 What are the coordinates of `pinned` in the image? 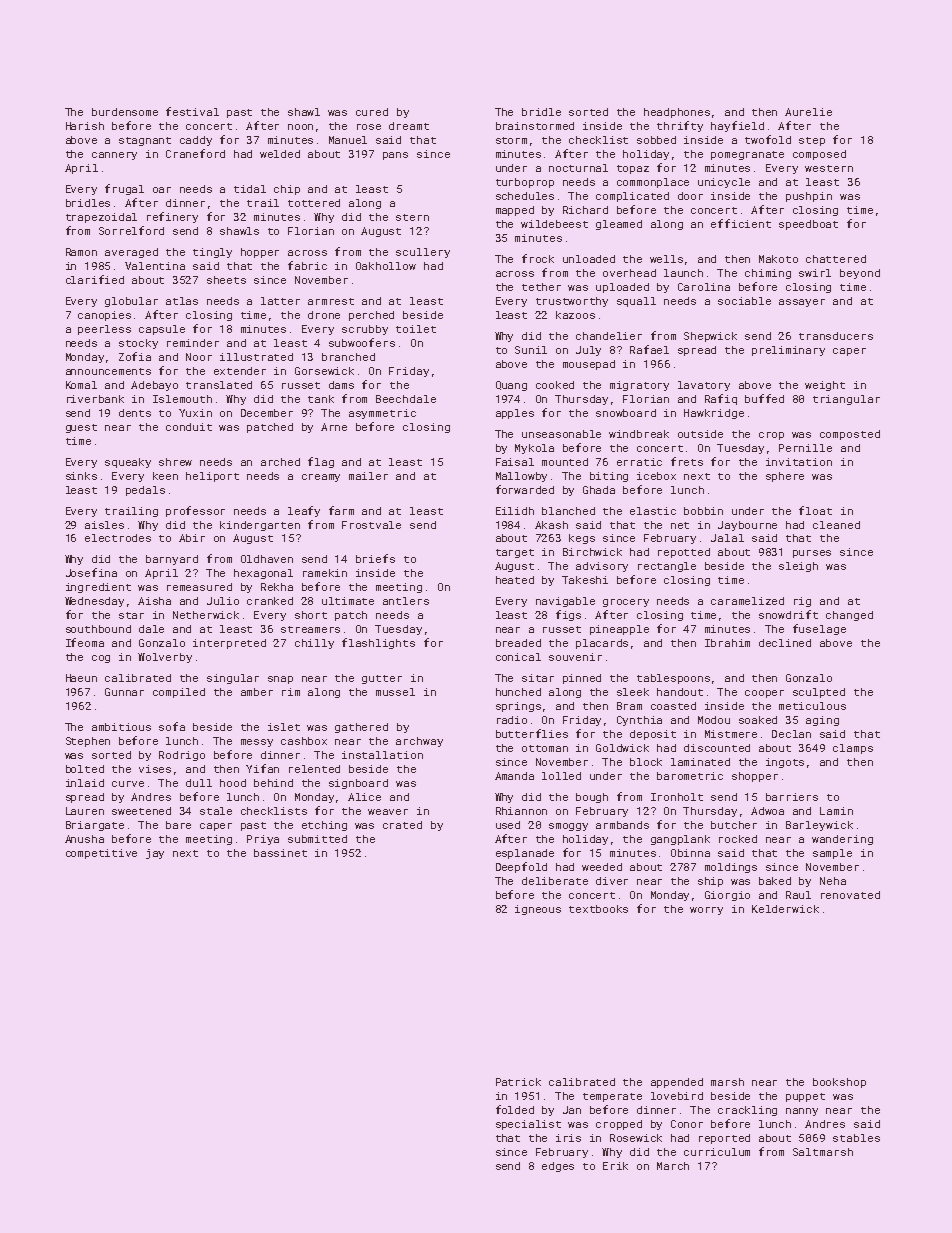 It's located at (582, 679).
